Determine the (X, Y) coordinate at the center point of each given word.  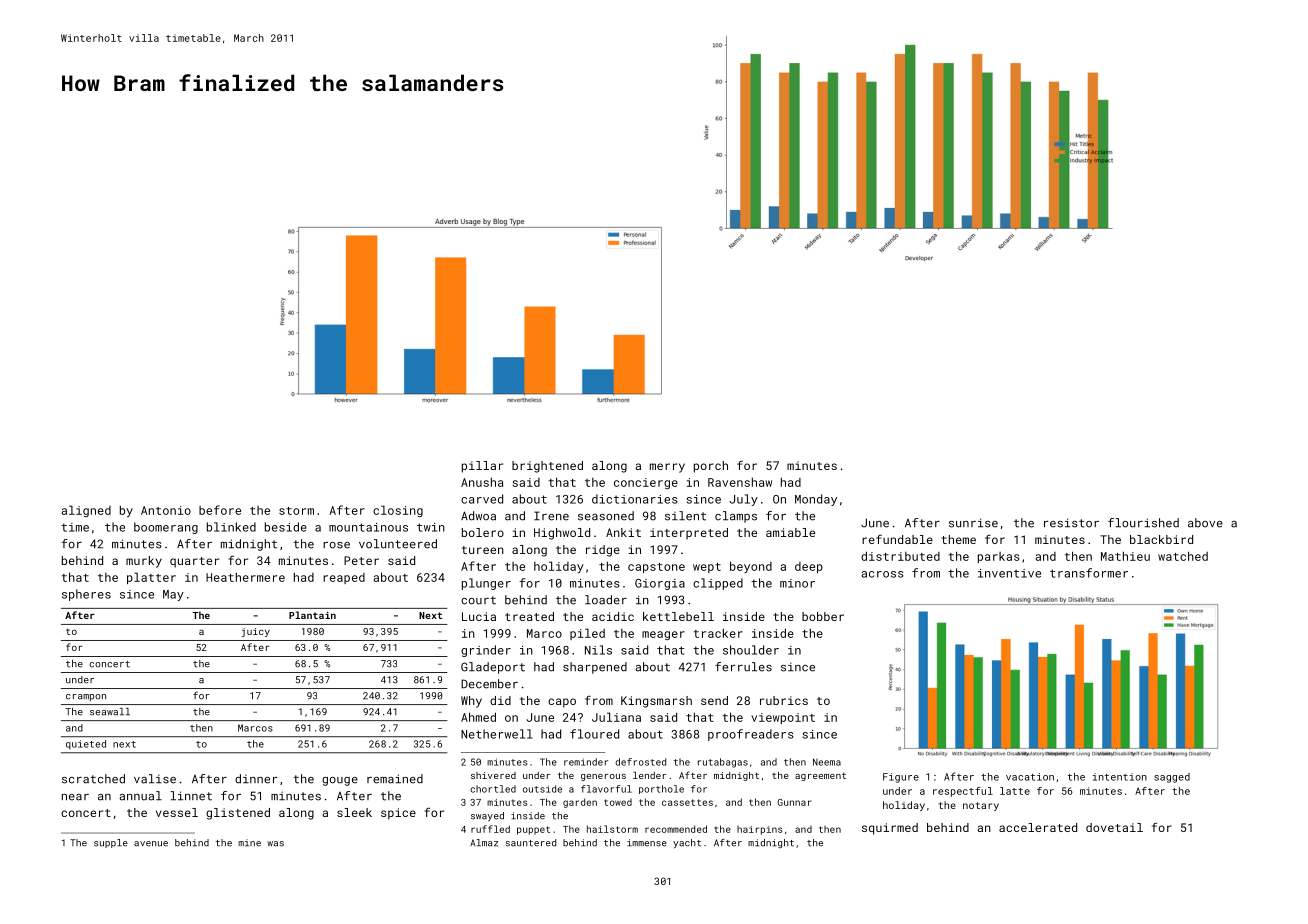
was (275, 844)
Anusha (482, 482)
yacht (687, 843)
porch (711, 467)
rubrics (784, 700)
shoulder (751, 650)
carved (482, 499)
